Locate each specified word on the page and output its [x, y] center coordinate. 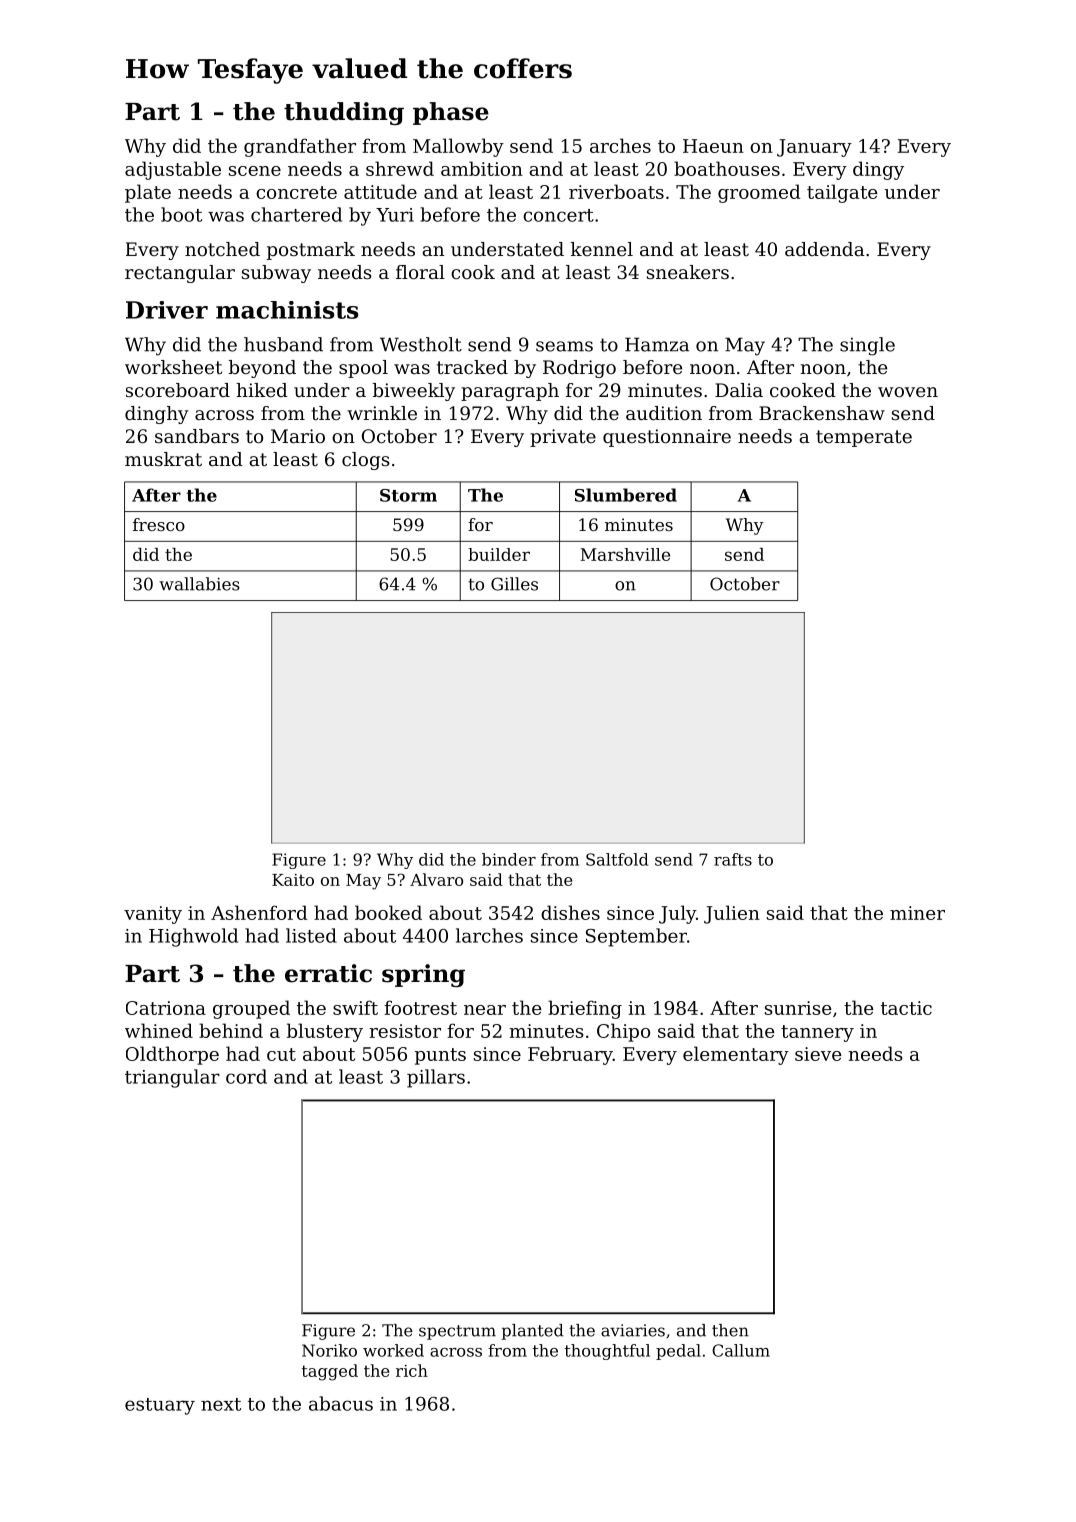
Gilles [514, 584]
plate [148, 193]
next [221, 1404]
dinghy [157, 415]
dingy [878, 170]
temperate [864, 438]
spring [423, 975]
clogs [366, 461]
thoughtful [607, 1352]
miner [917, 913]
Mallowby [458, 147]
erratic [328, 973]
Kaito [293, 880]
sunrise [798, 1008]
